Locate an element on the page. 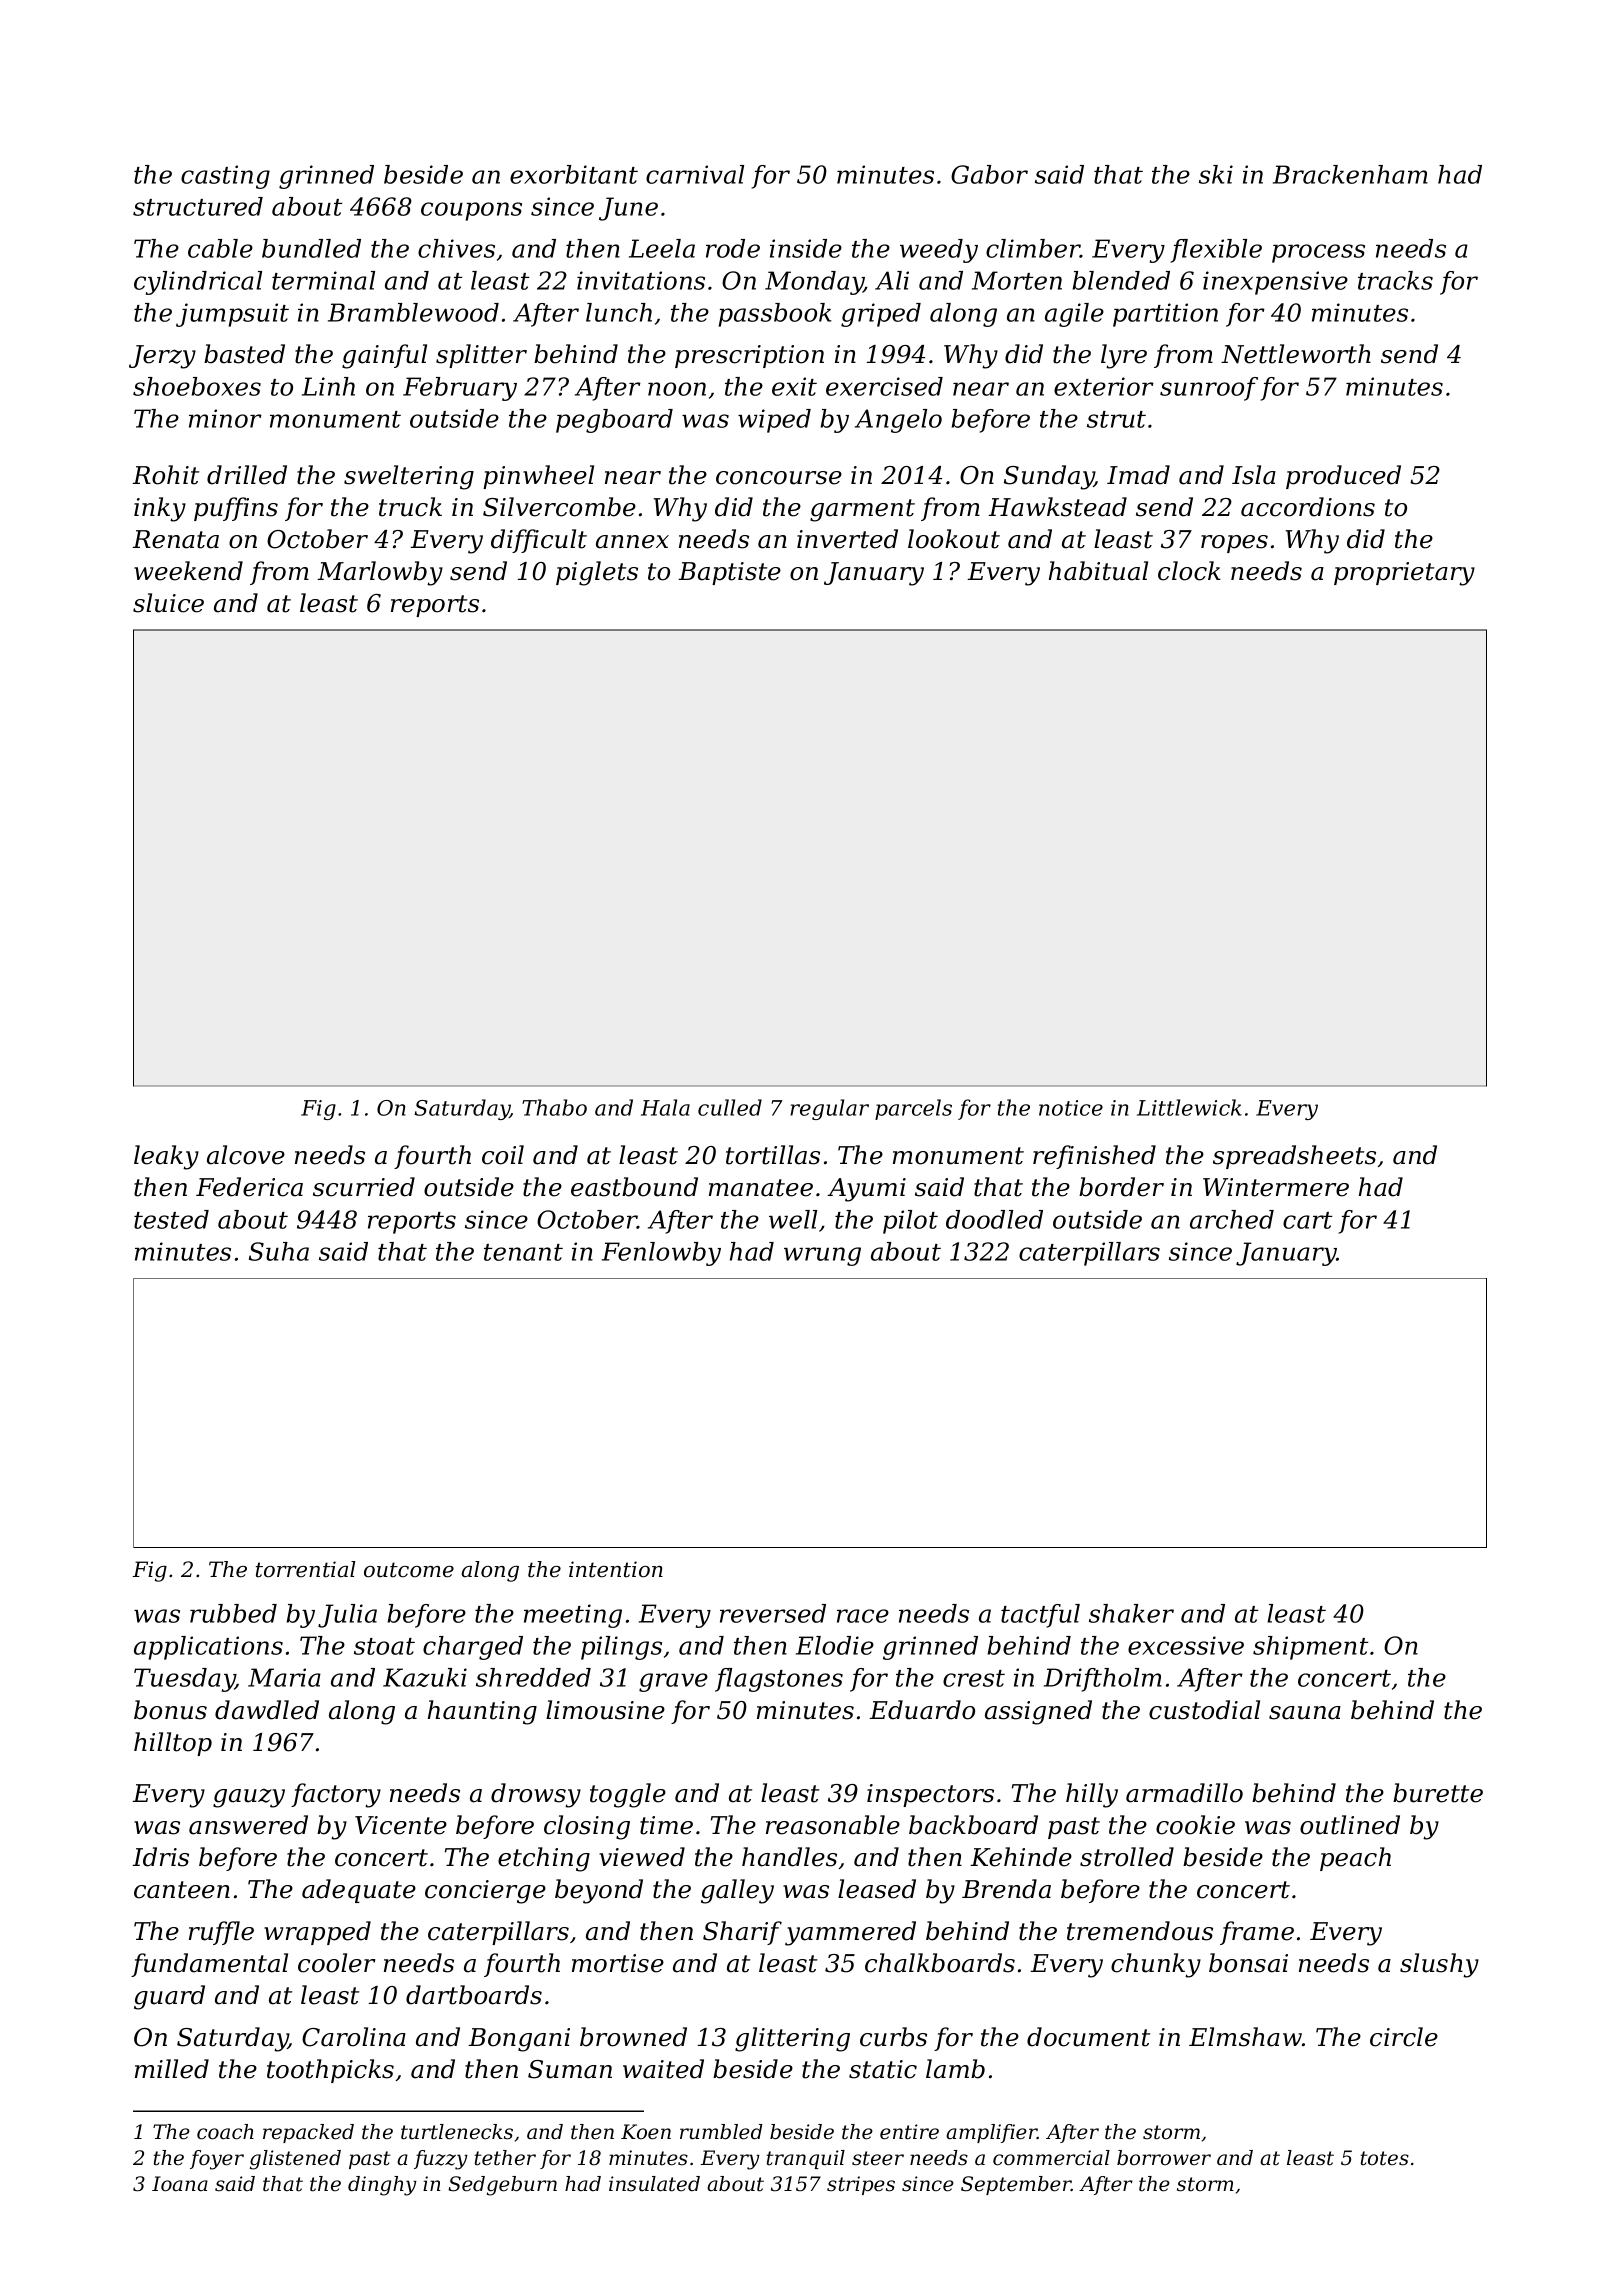 This page has height=2292, width=1620. proprietary is located at coordinates (1404, 574).
